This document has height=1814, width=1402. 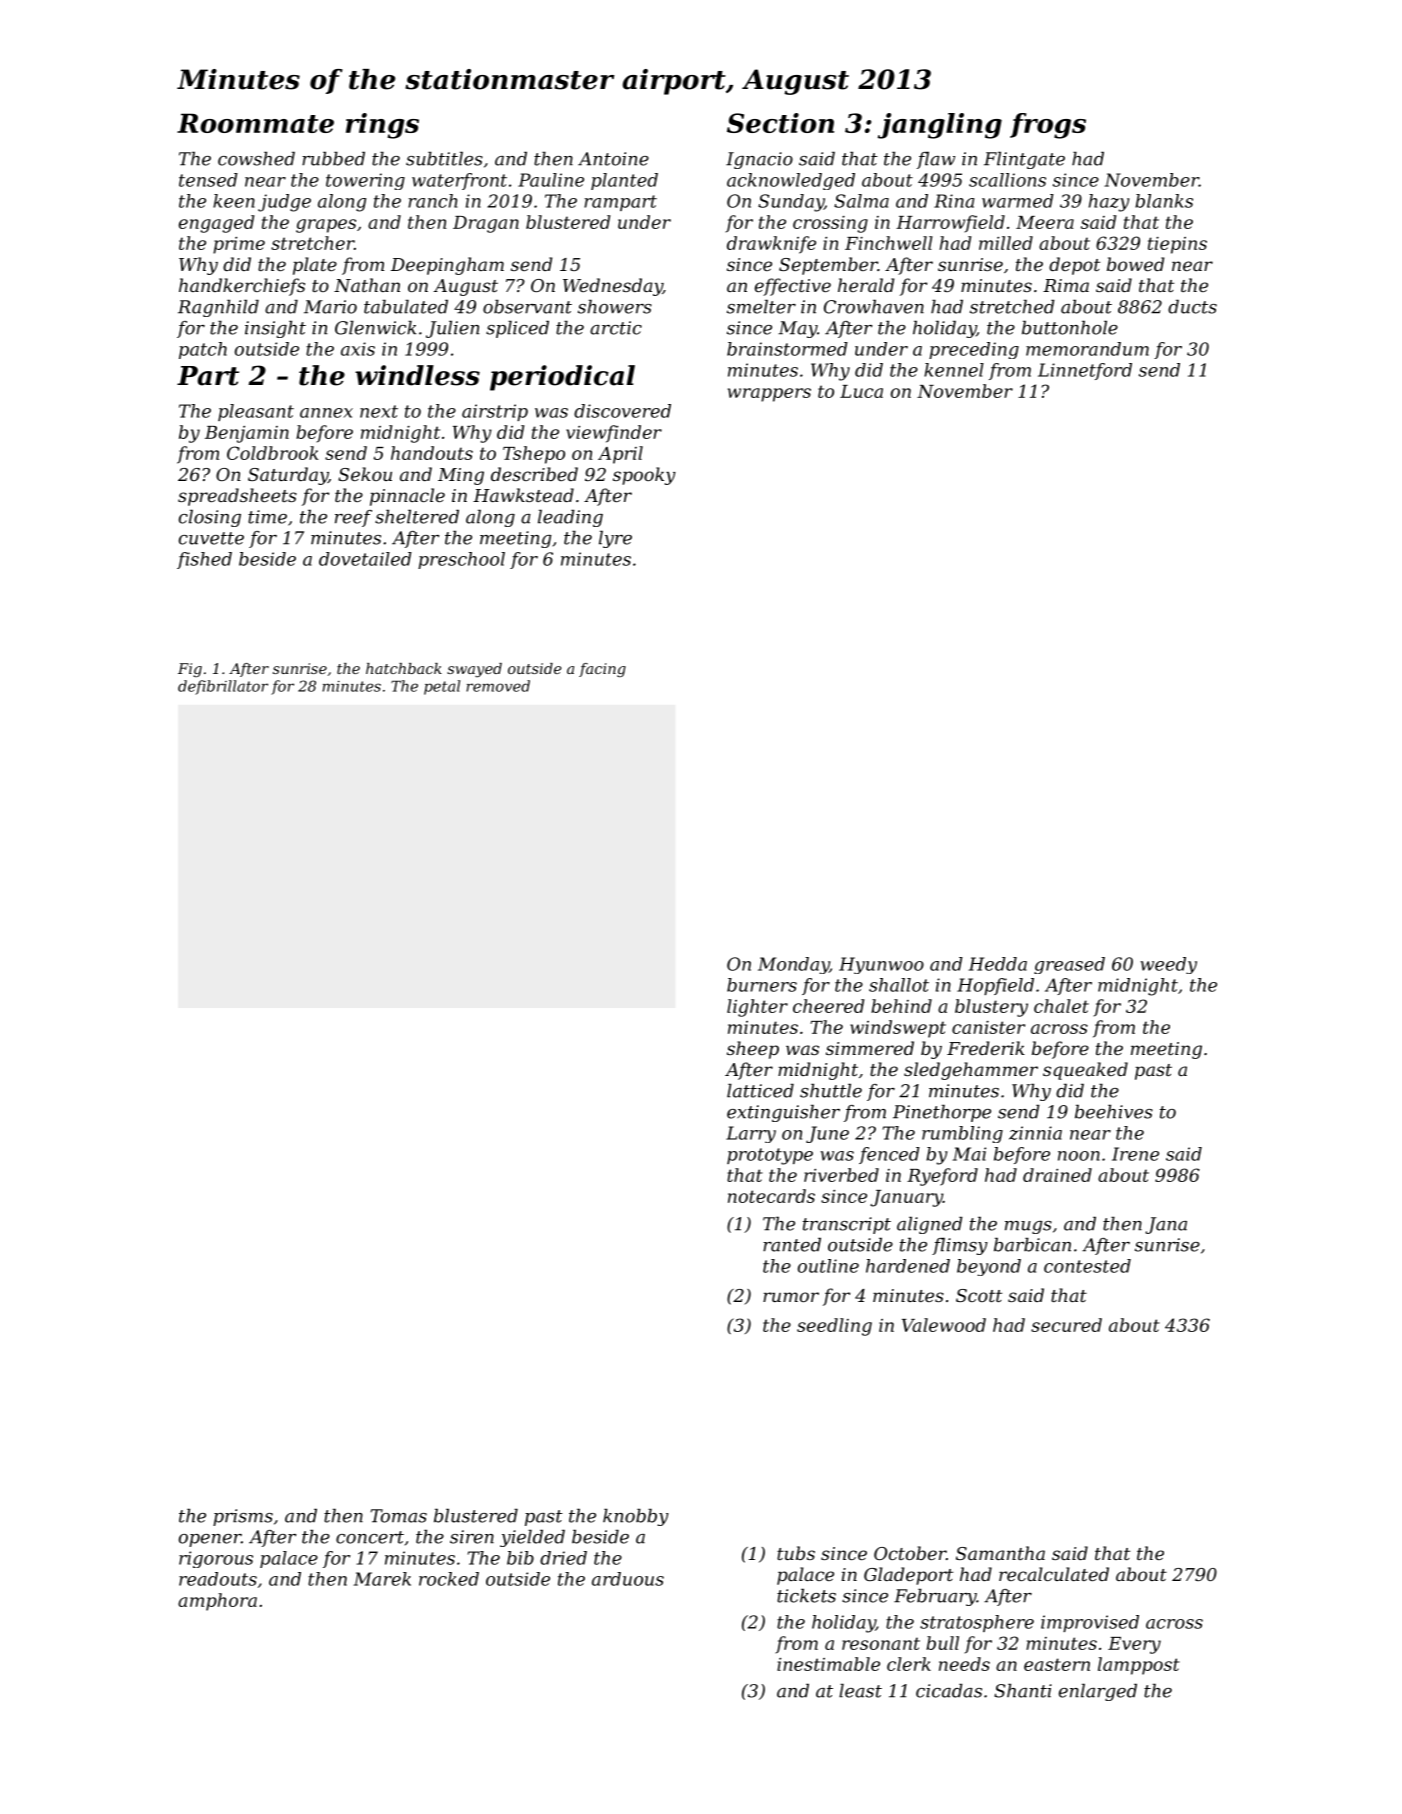 I want to click on facing, so click(x=602, y=670).
